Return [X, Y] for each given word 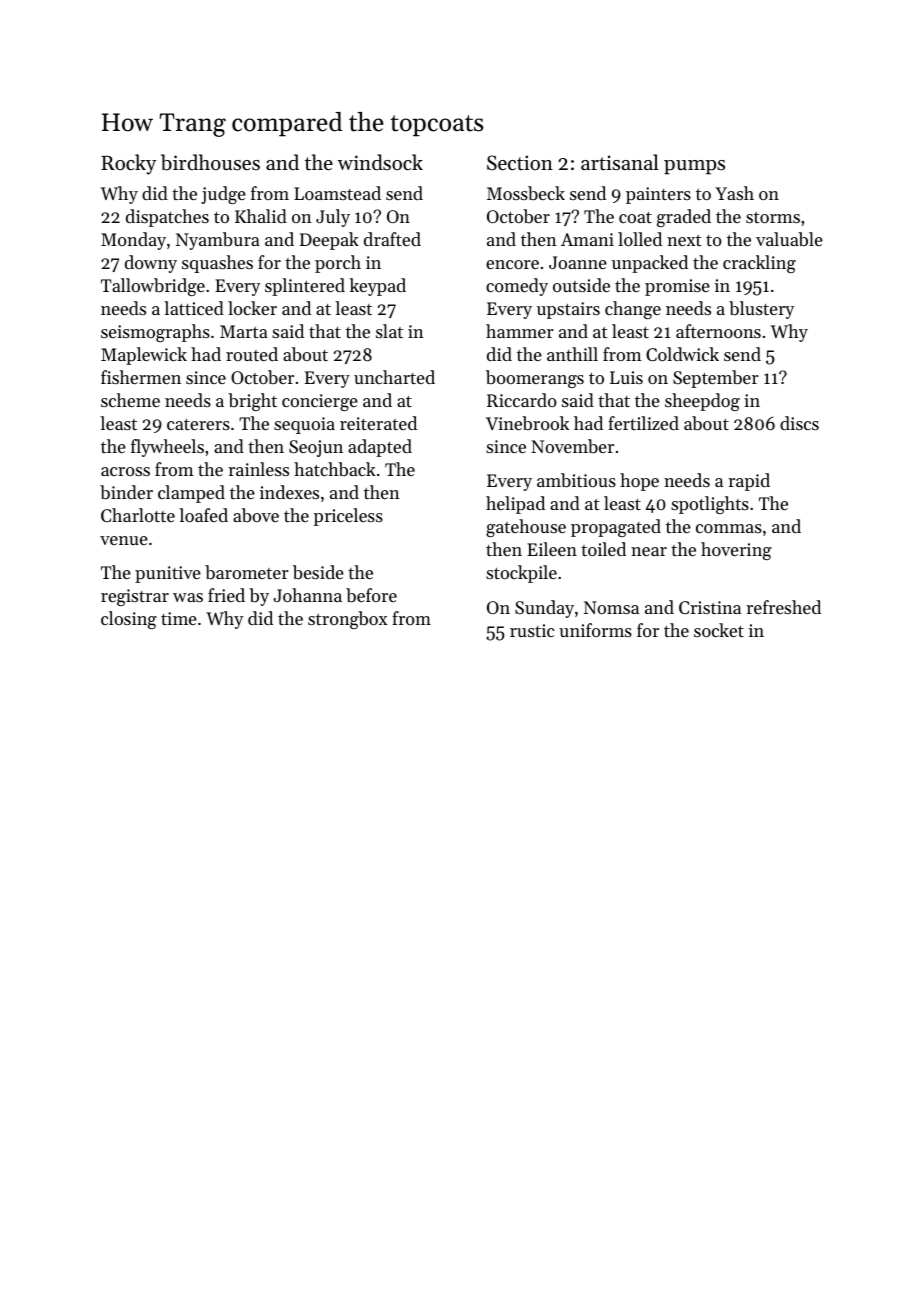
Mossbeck [526, 193]
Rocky [128, 164]
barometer [247, 572]
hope [639, 482]
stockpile [521, 574]
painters [658, 195]
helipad [515, 505]
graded [684, 218]
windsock [380, 162]
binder [126, 492]
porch [338, 264]
